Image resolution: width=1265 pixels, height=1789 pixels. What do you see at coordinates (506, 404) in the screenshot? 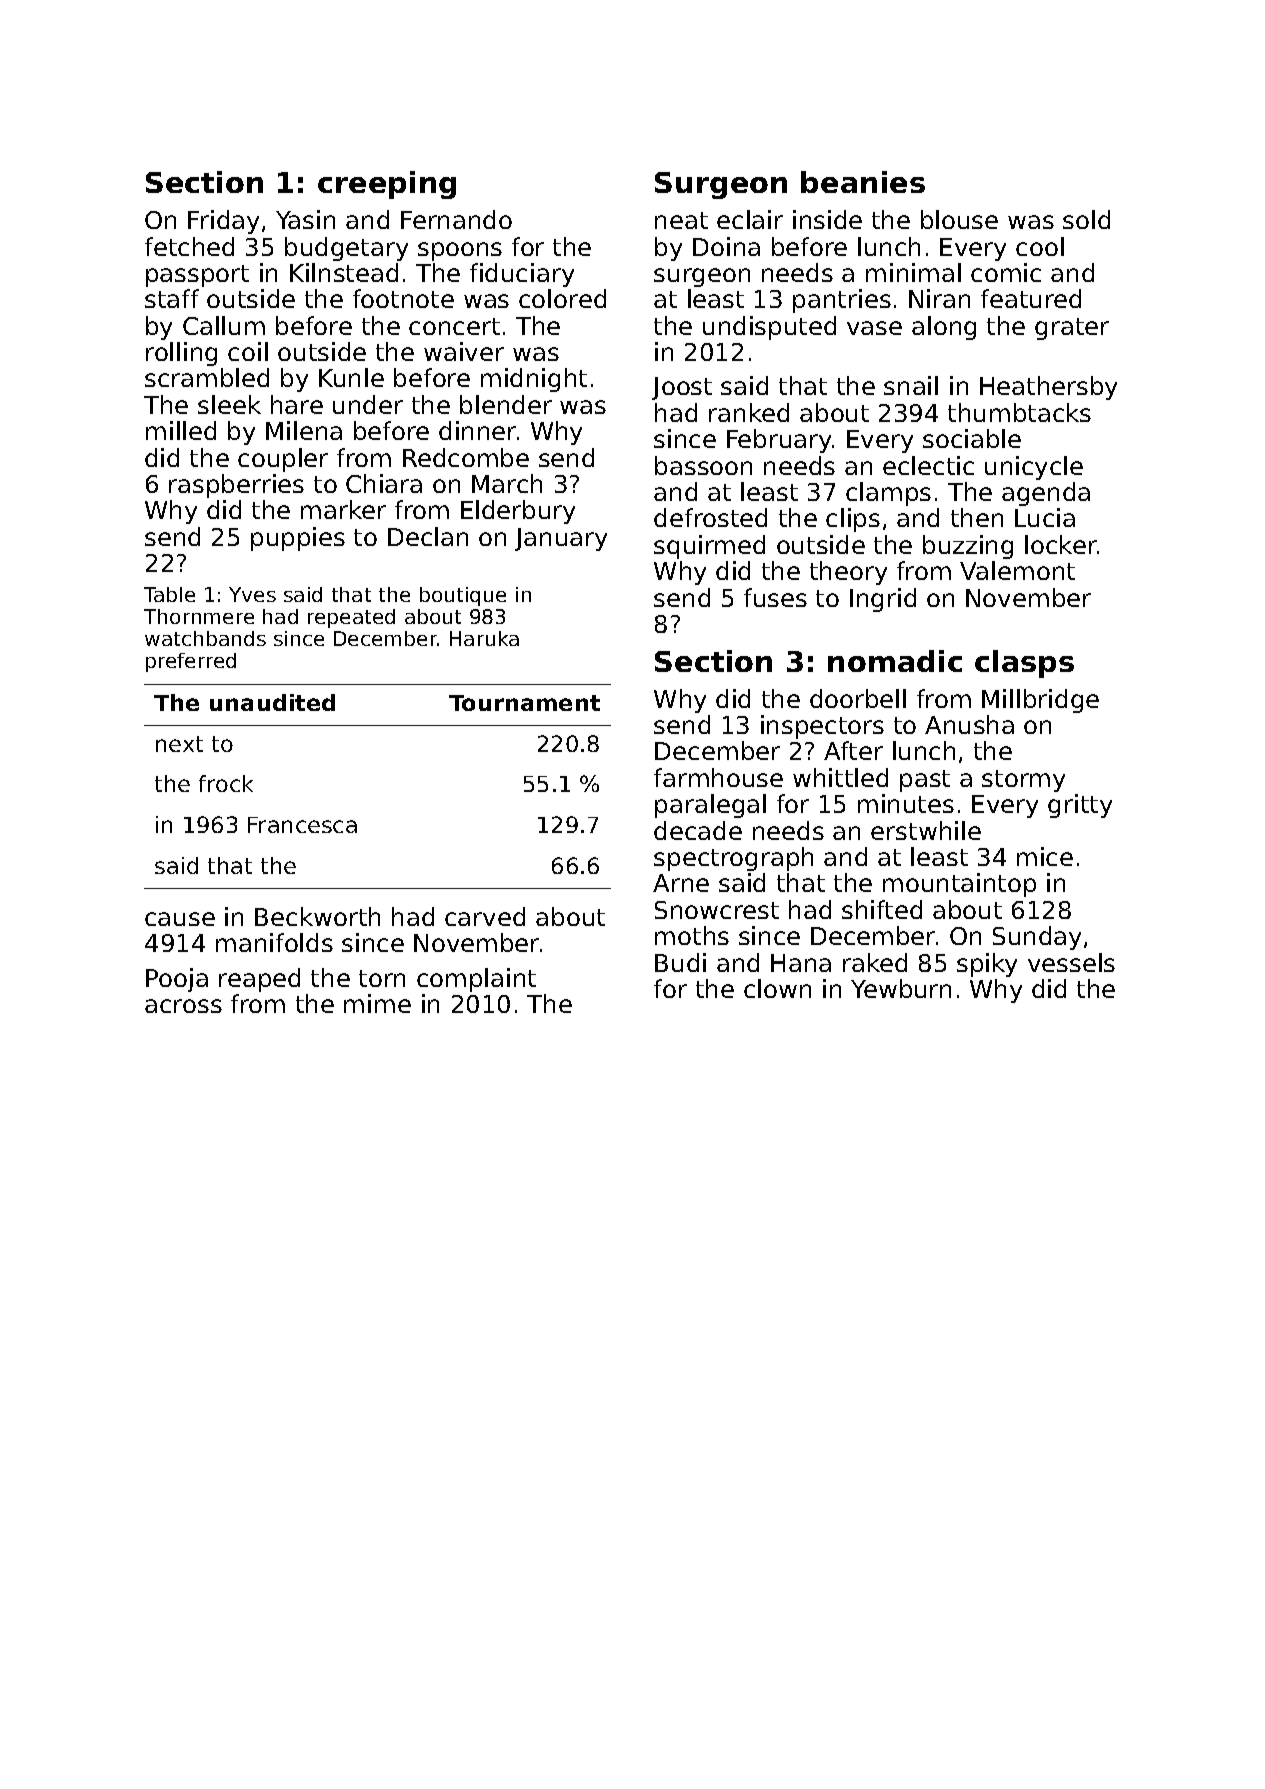
I see `blender` at bounding box center [506, 404].
